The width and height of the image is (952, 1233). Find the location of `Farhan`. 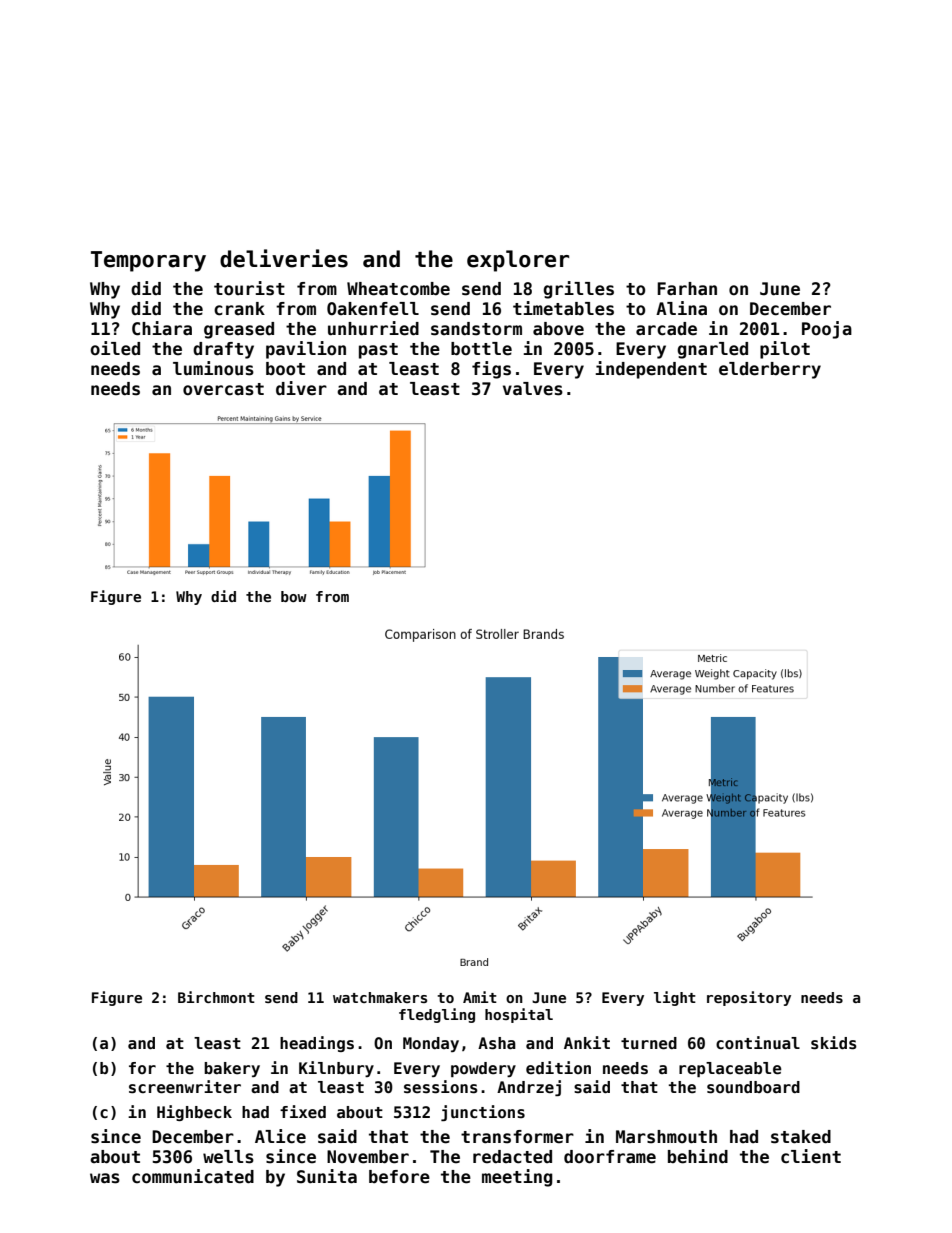

Farhan is located at coordinates (687, 289).
